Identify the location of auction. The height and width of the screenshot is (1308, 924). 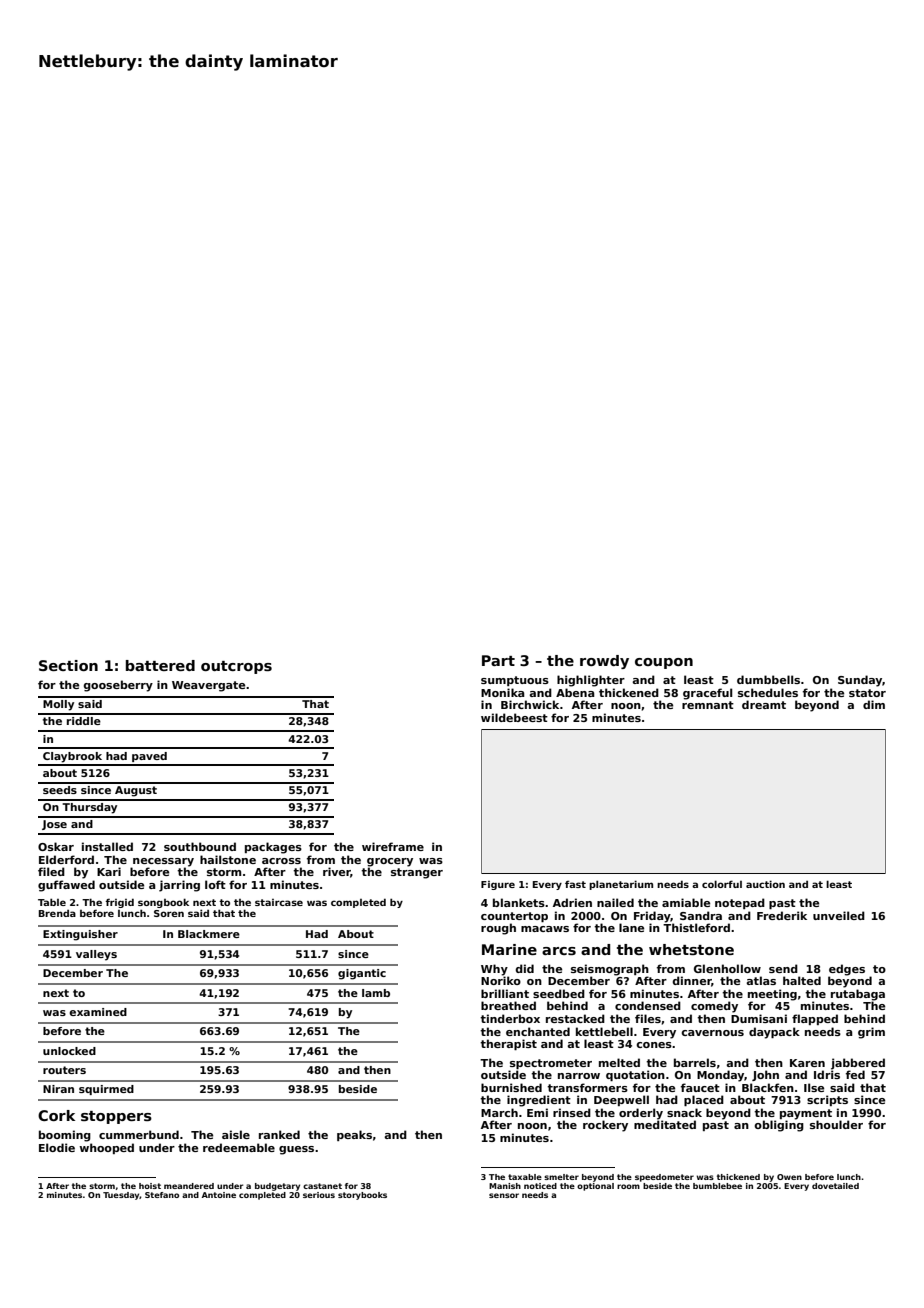
(765, 884).
